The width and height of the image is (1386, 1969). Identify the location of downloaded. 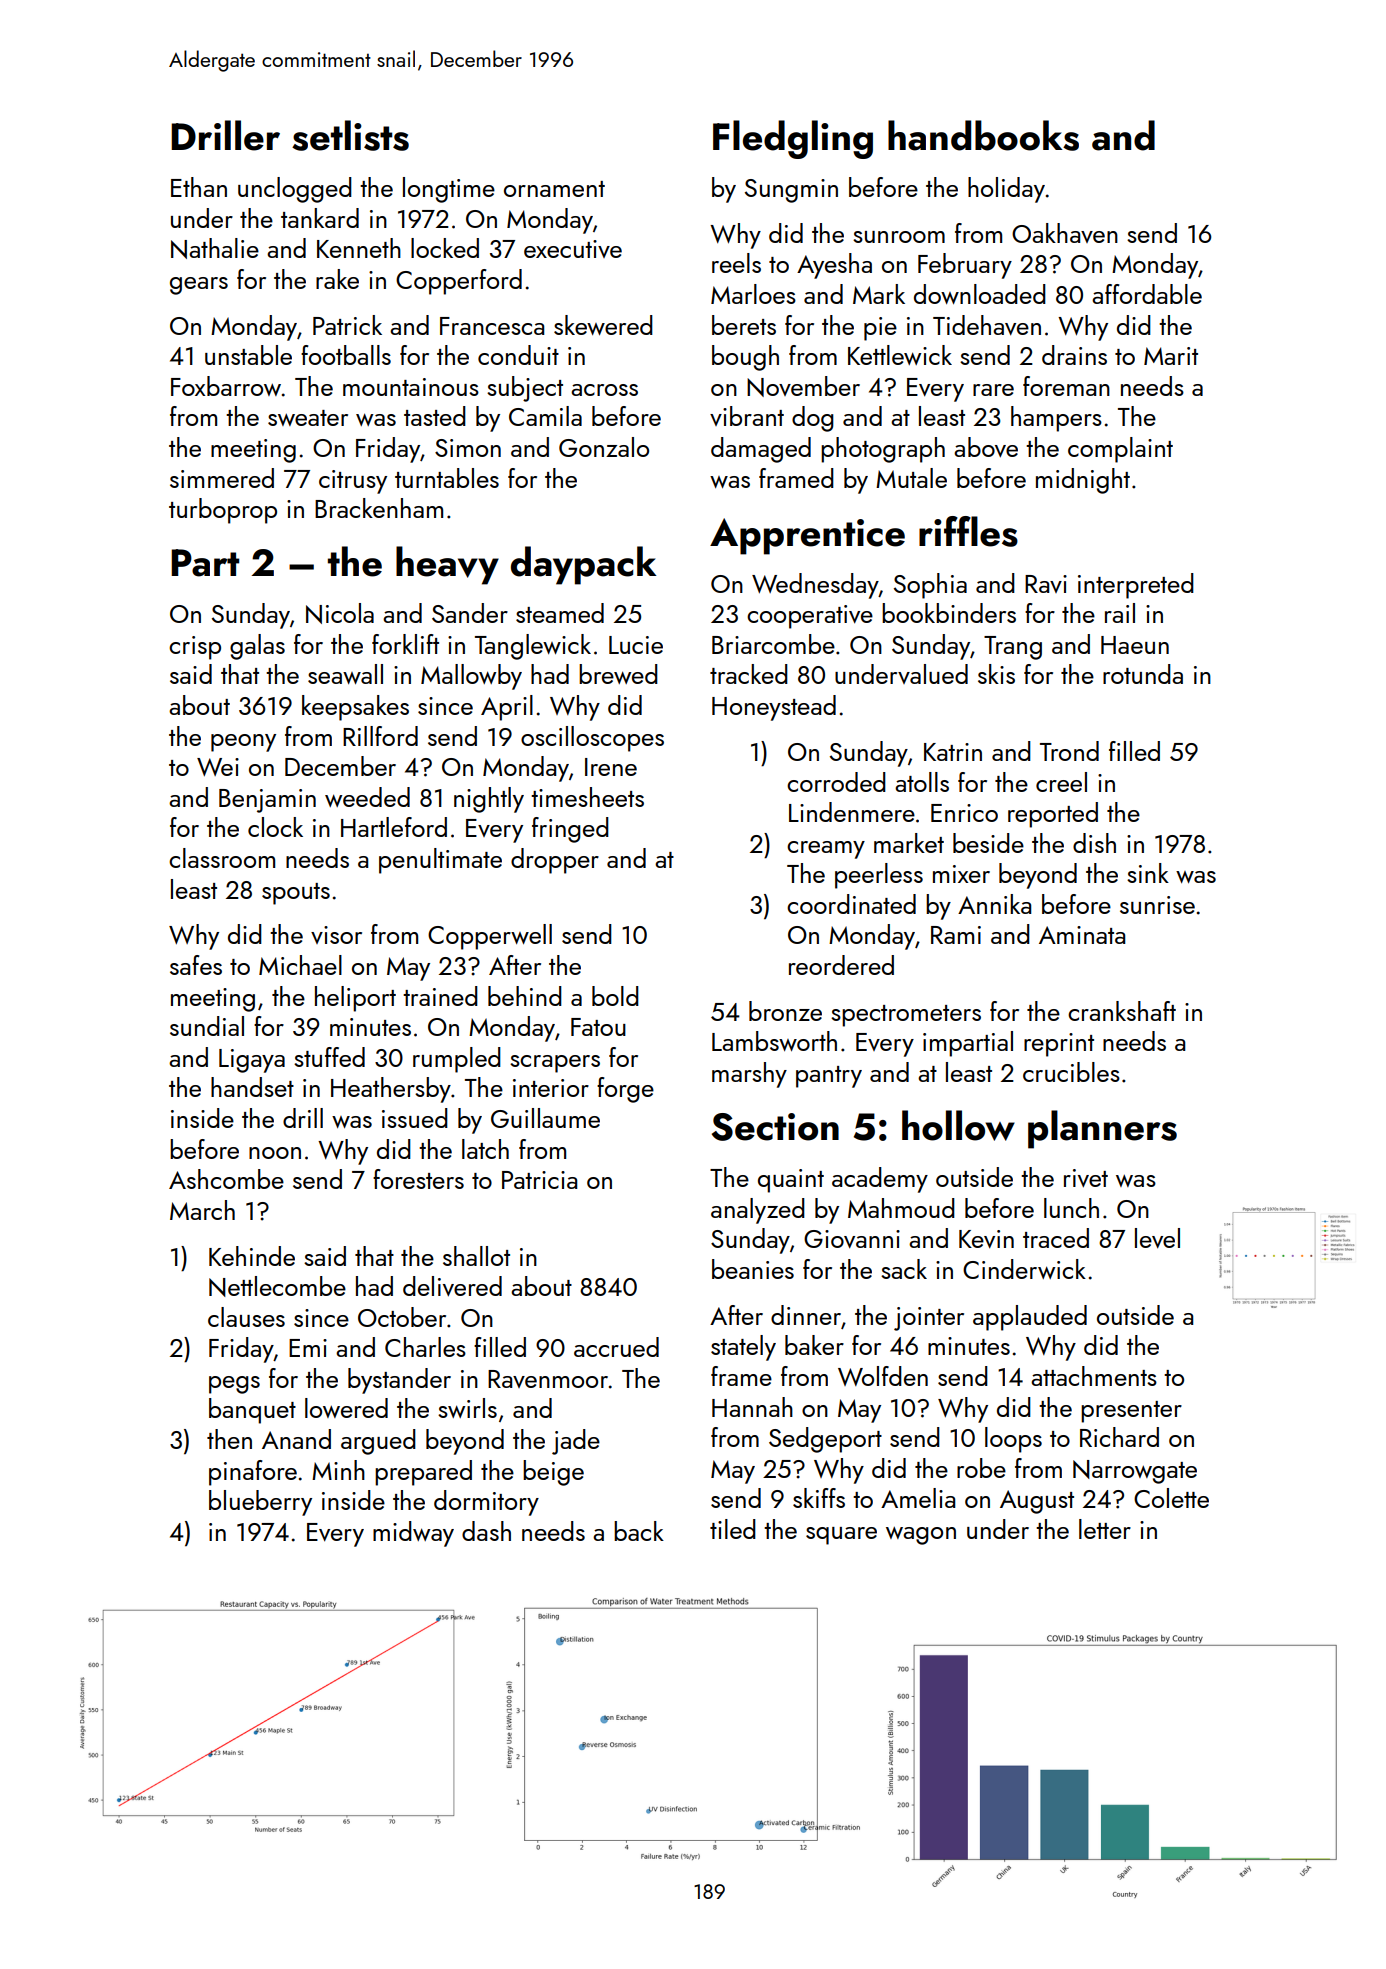
(980, 294).
